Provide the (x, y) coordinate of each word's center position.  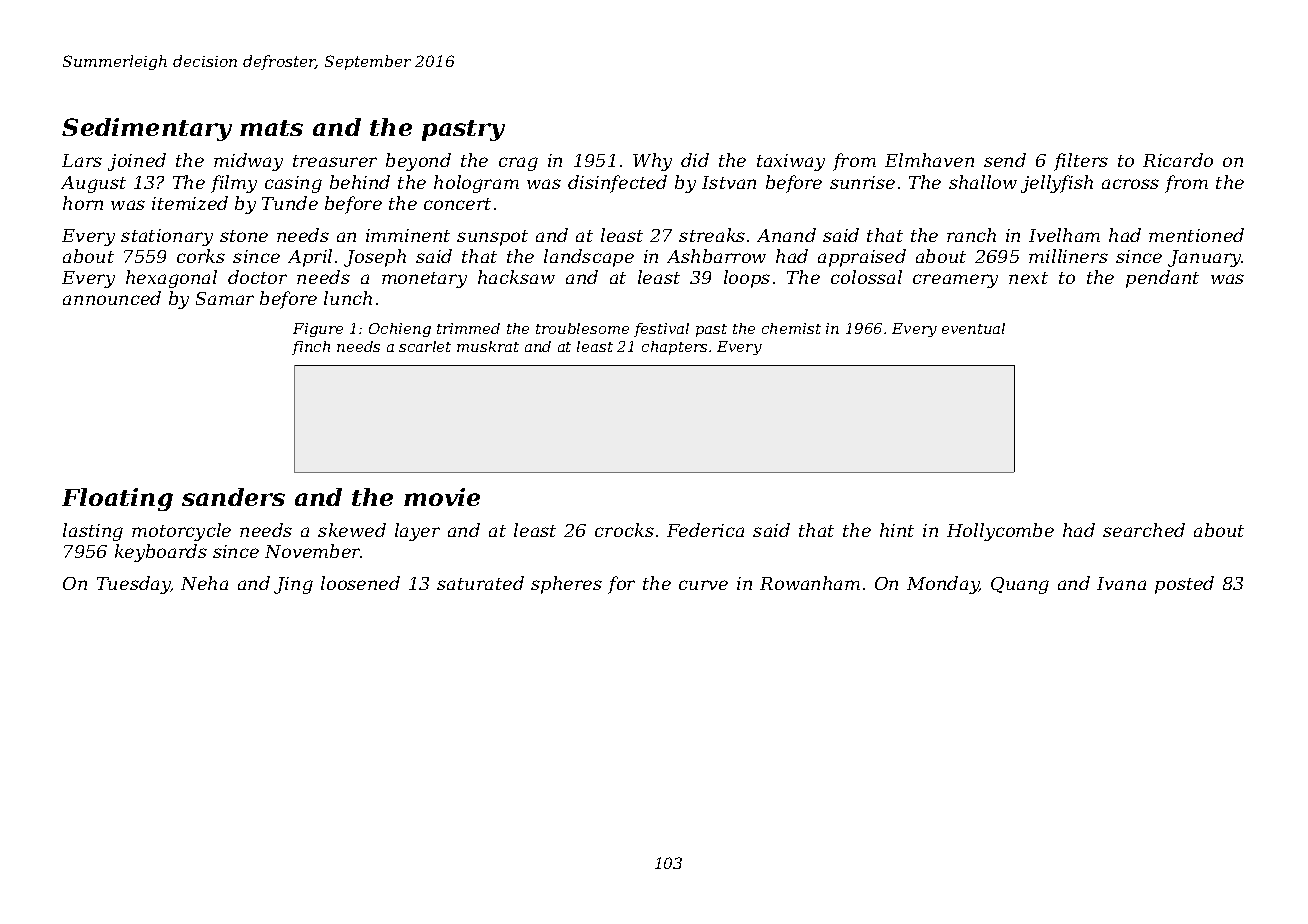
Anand (786, 235)
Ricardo (1178, 160)
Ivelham (1064, 235)
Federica (705, 530)
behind (360, 182)
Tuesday (133, 585)
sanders (233, 497)
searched (1144, 530)
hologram (476, 184)
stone (244, 236)
